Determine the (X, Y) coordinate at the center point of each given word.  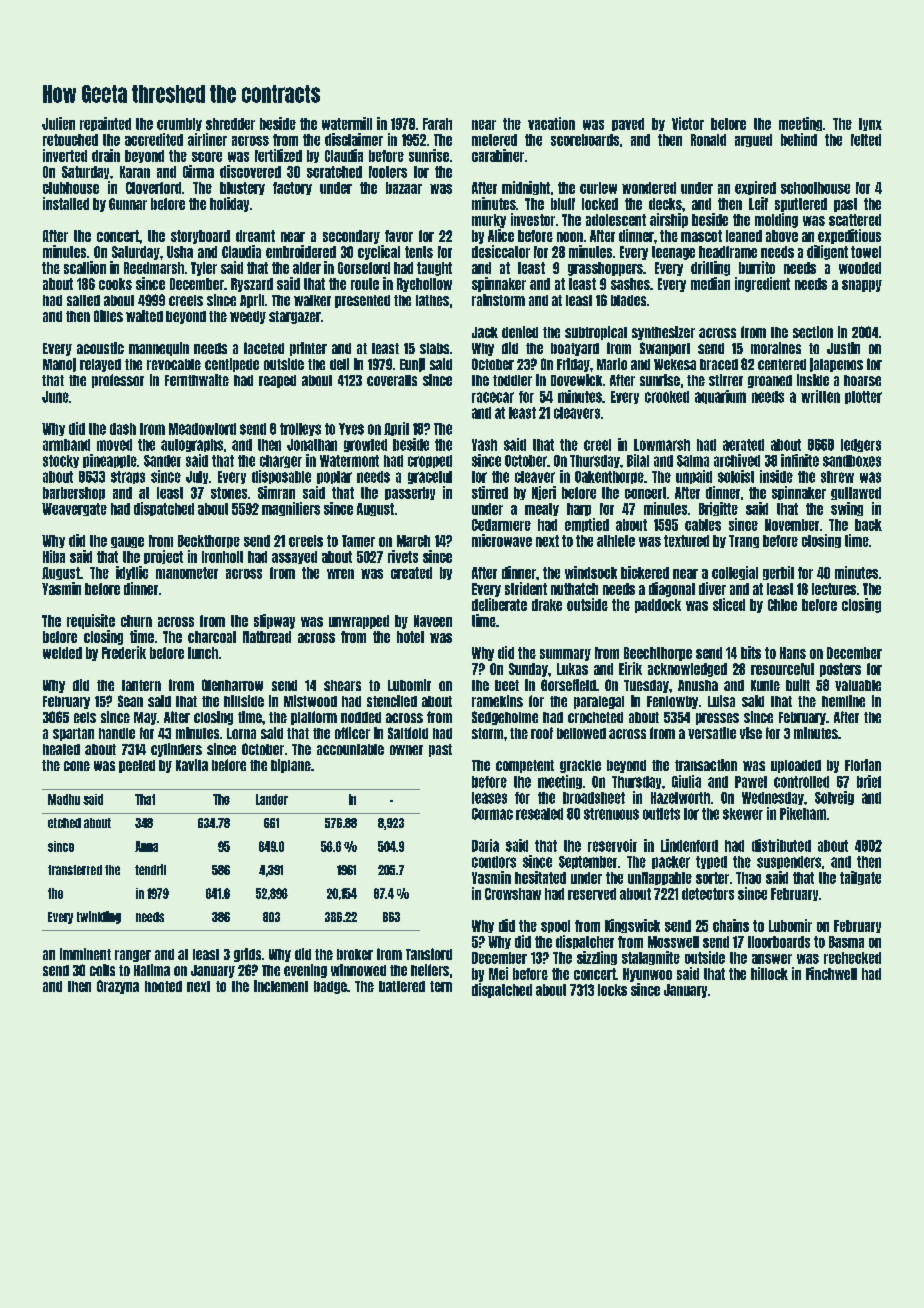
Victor (688, 123)
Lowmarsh (662, 445)
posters (840, 670)
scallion (85, 267)
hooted (163, 986)
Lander (272, 799)
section (813, 332)
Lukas (572, 669)
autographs (192, 445)
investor (533, 219)
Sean (130, 701)
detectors (708, 894)
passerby (410, 493)
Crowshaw (513, 894)
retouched (70, 140)
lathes (432, 300)
